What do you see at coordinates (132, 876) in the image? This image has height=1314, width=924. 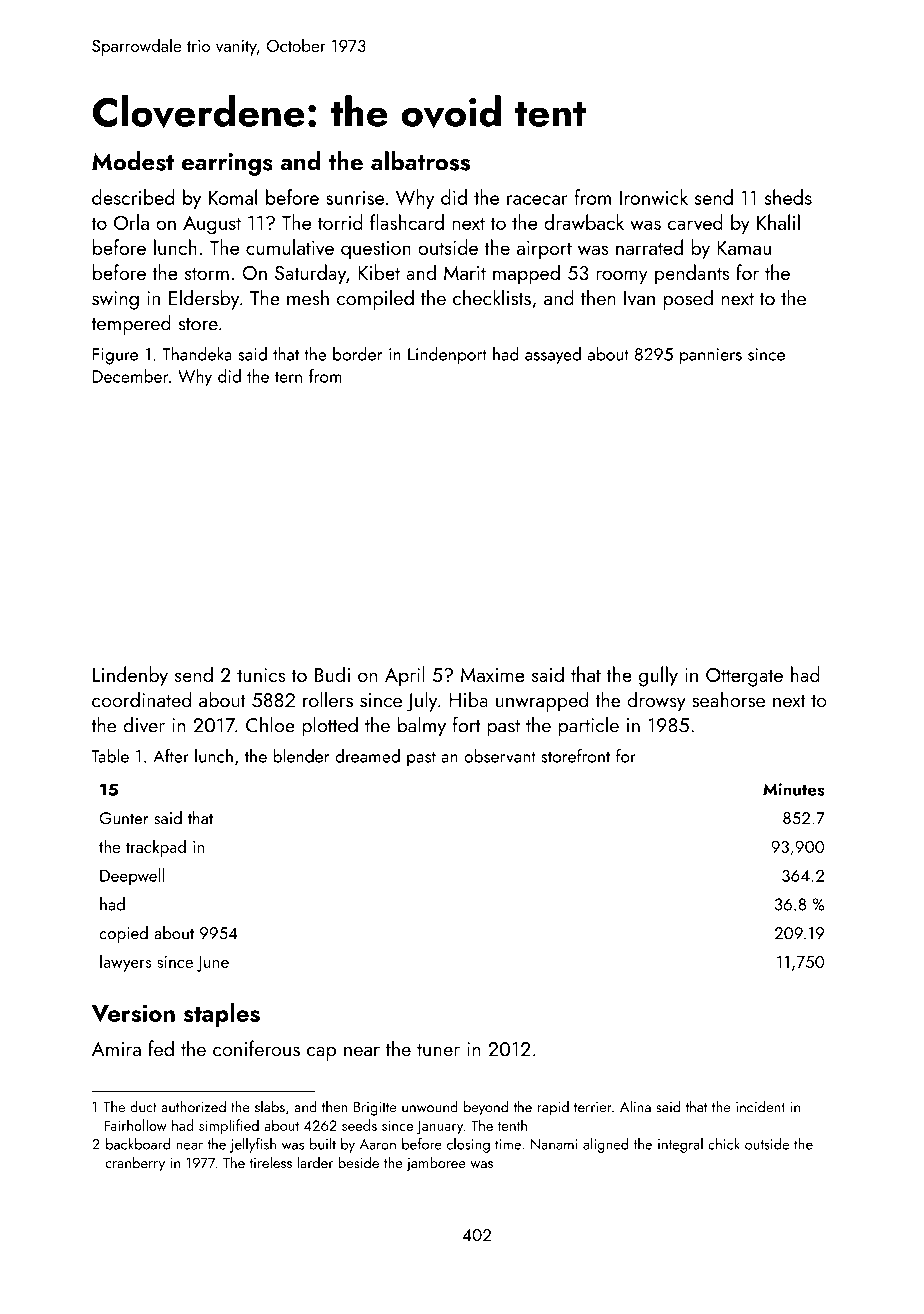 I see `Deepwell` at bounding box center [132, 876].
